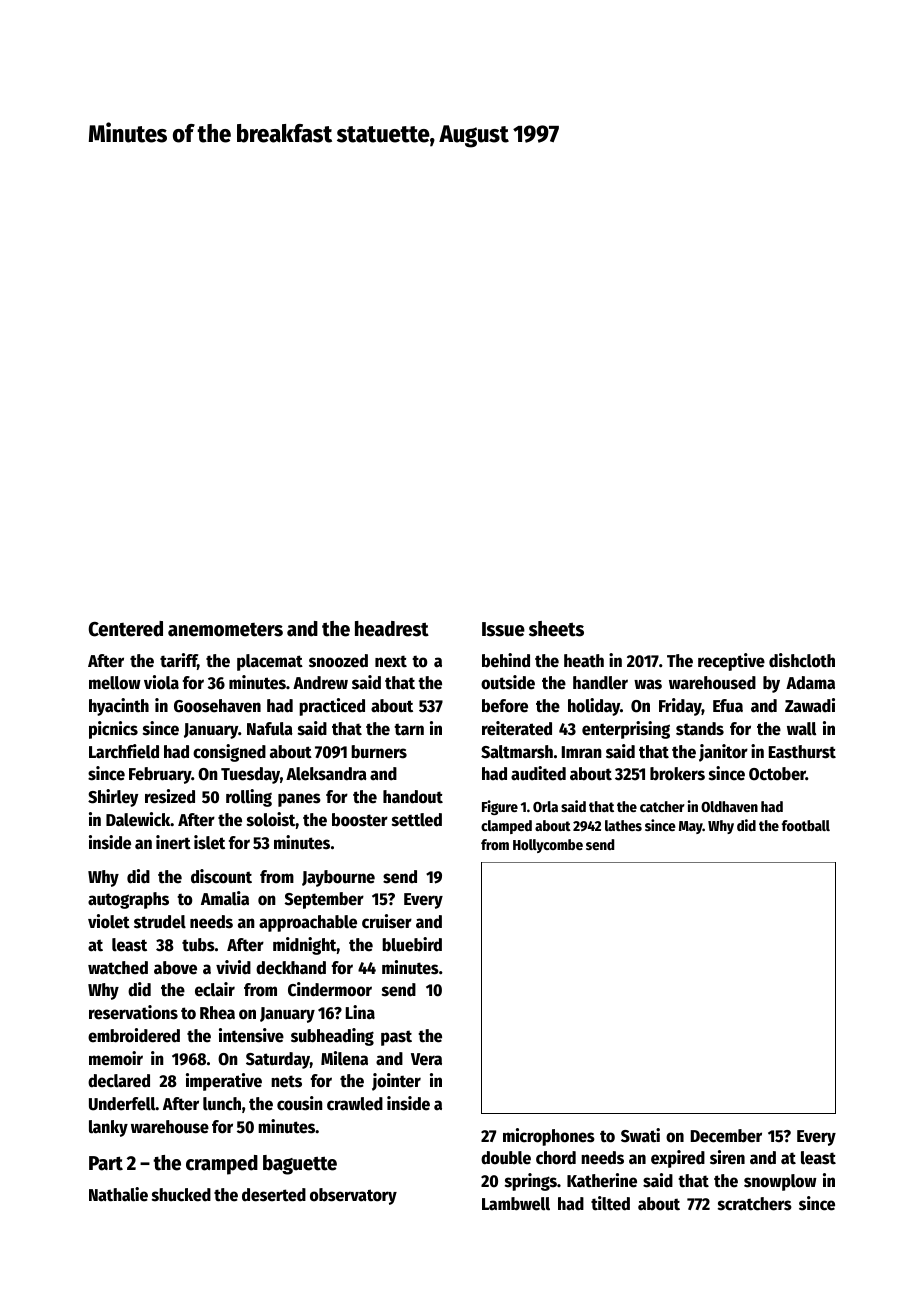 This page has height=1308, width=924. Describe the element at coordinates (806, 825) in the page. I see `football` at that location.
